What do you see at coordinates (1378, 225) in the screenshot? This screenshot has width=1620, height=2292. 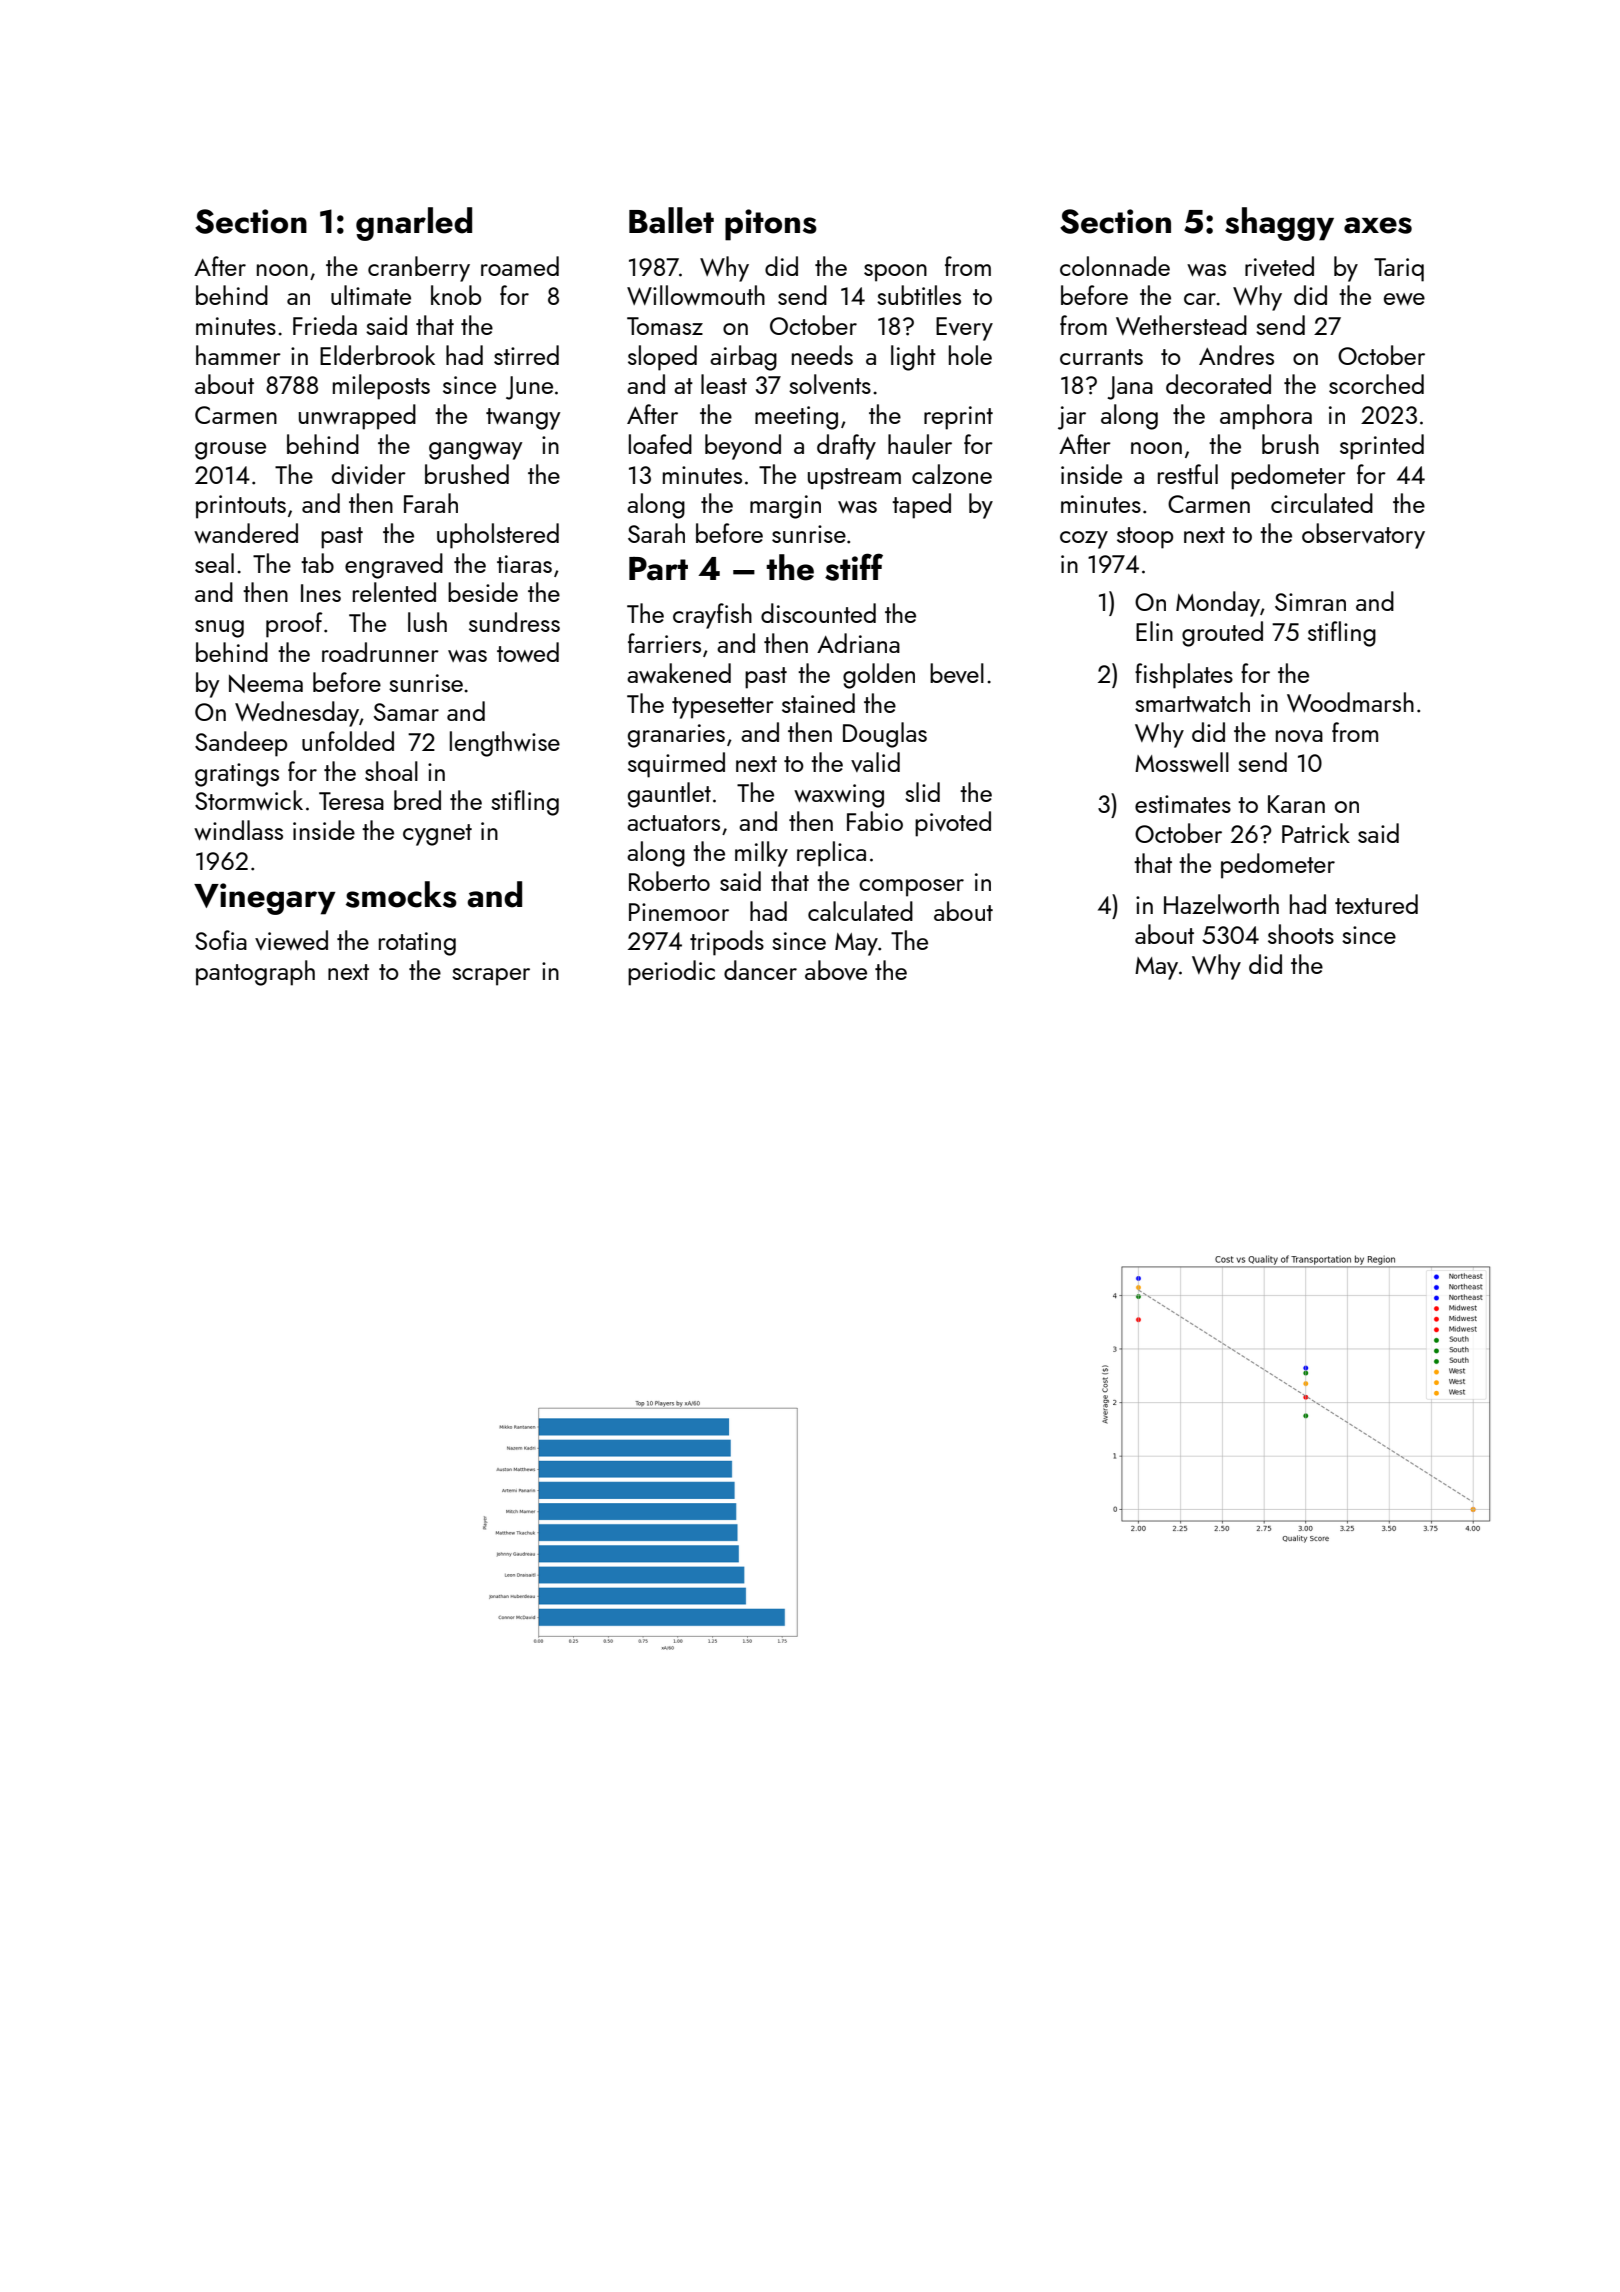 I see `axes` at bounding box center [1378, 225].
